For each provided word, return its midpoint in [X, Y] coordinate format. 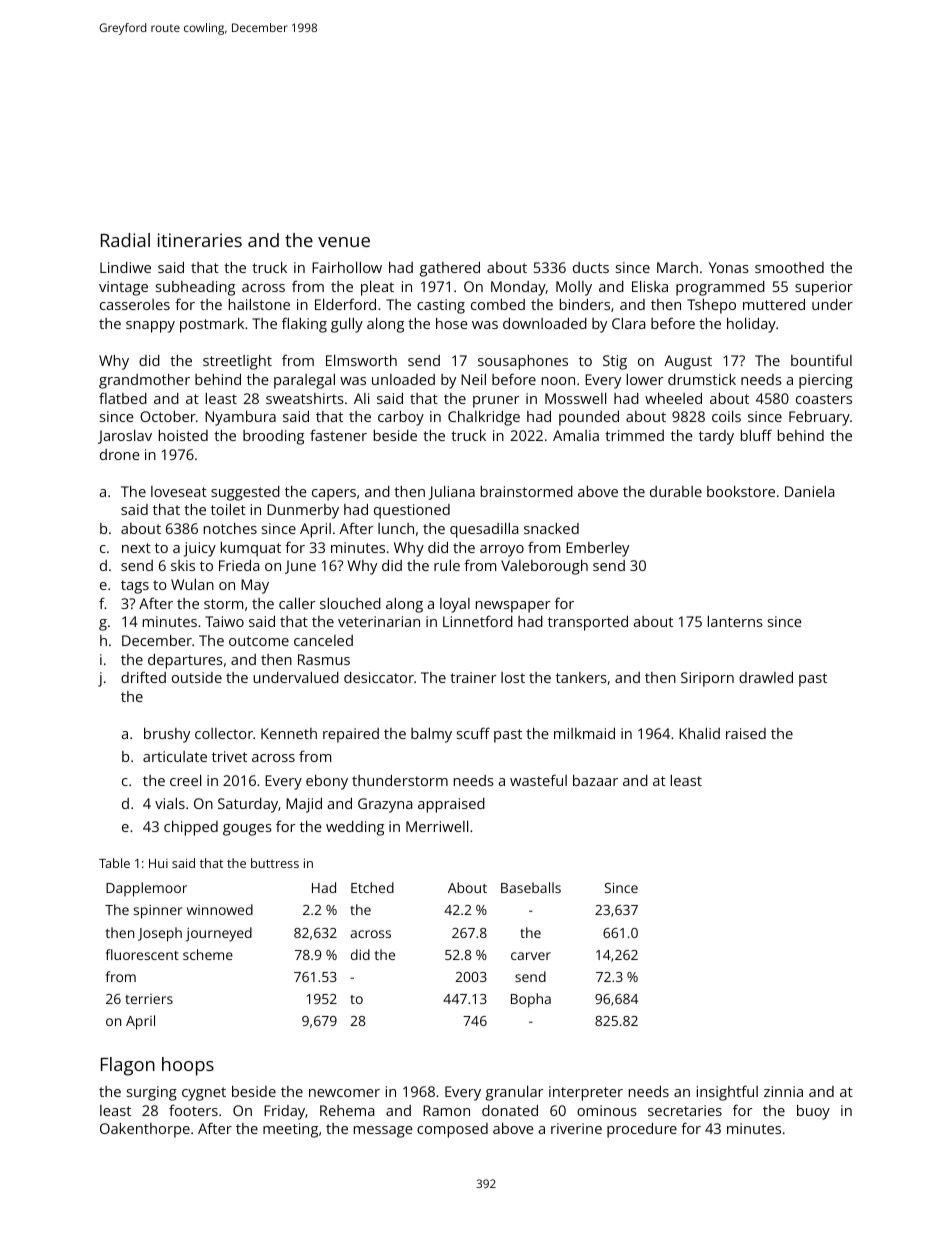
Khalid [699, 733]
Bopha [531, 1000]
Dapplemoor [146, 889]
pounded [589, 418]
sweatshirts [305, 398]
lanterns [735, 621]
